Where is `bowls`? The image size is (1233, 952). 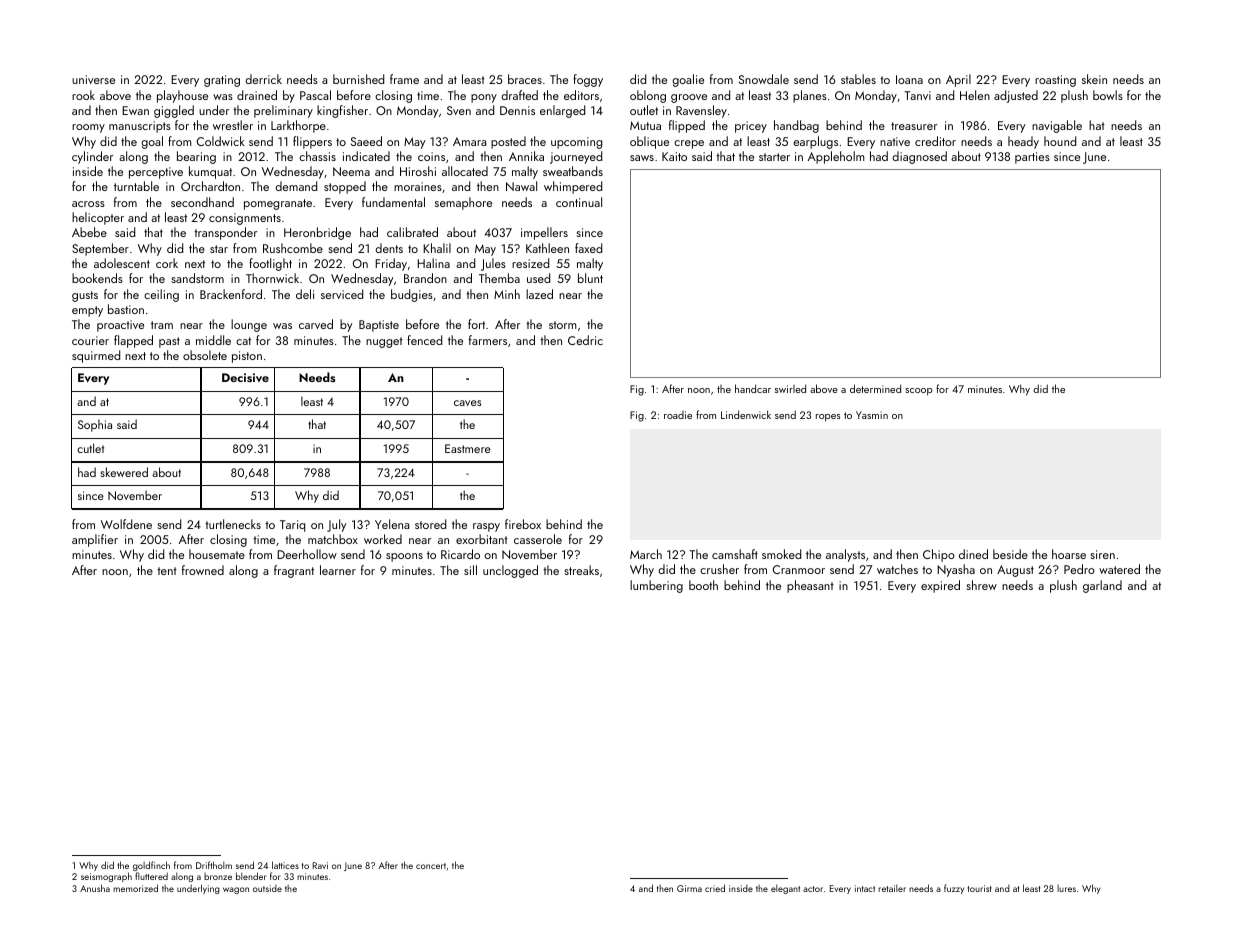 bowls is located at coordinates (1108, 95).
